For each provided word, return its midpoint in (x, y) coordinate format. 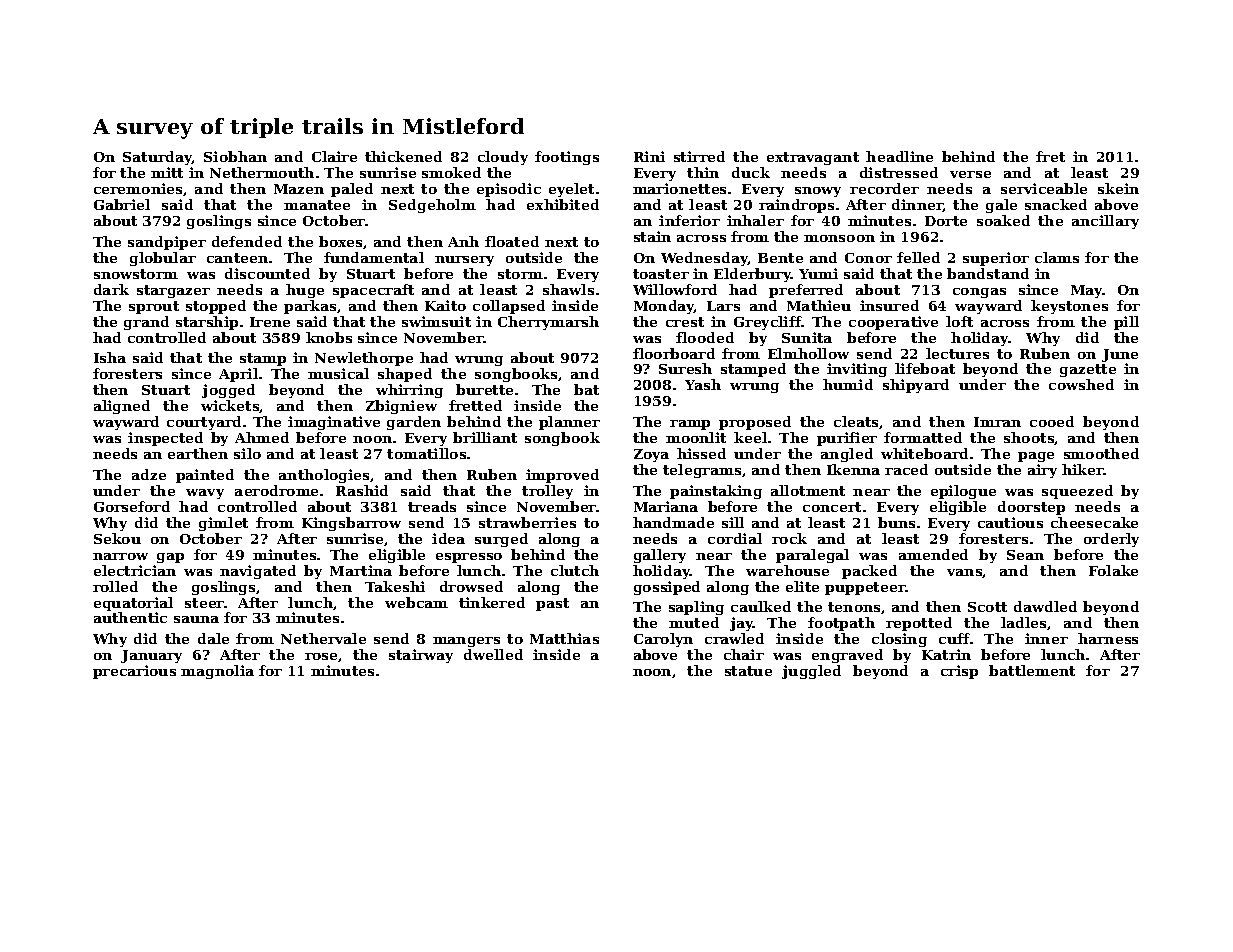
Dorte (946, 221)
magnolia (217, 672)
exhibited (563, 204)
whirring (409, 391)
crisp (959, 672)
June (1120, 355)
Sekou (117, 538)
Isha (110, 357)
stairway (421, 656)
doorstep (1031, 508)
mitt (167, 172)
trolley (547, 492)
